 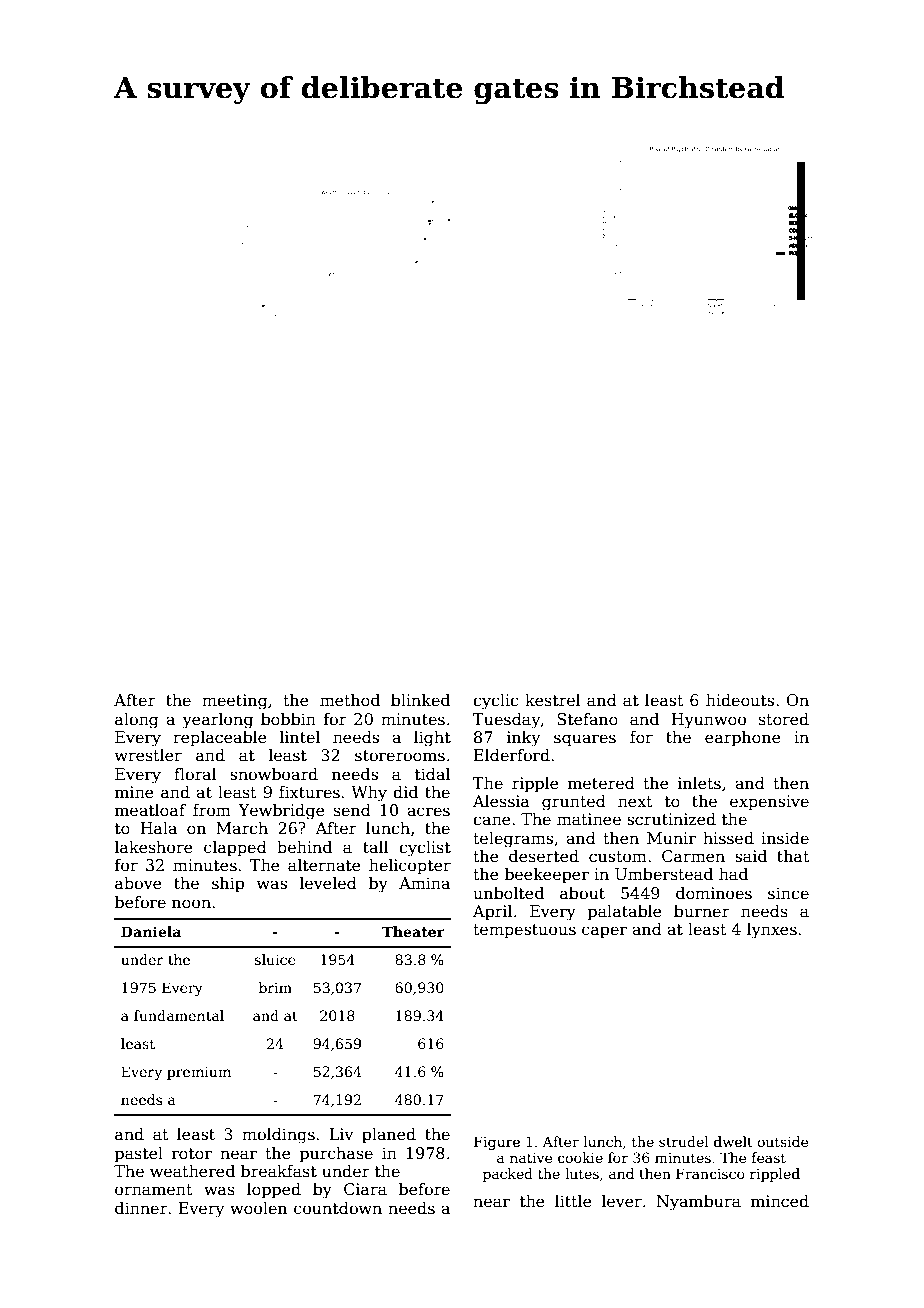 What do you see at coordinates (341, 1134) in the screenshot?
I see `Liv` at bounding box center [341, 1134].
